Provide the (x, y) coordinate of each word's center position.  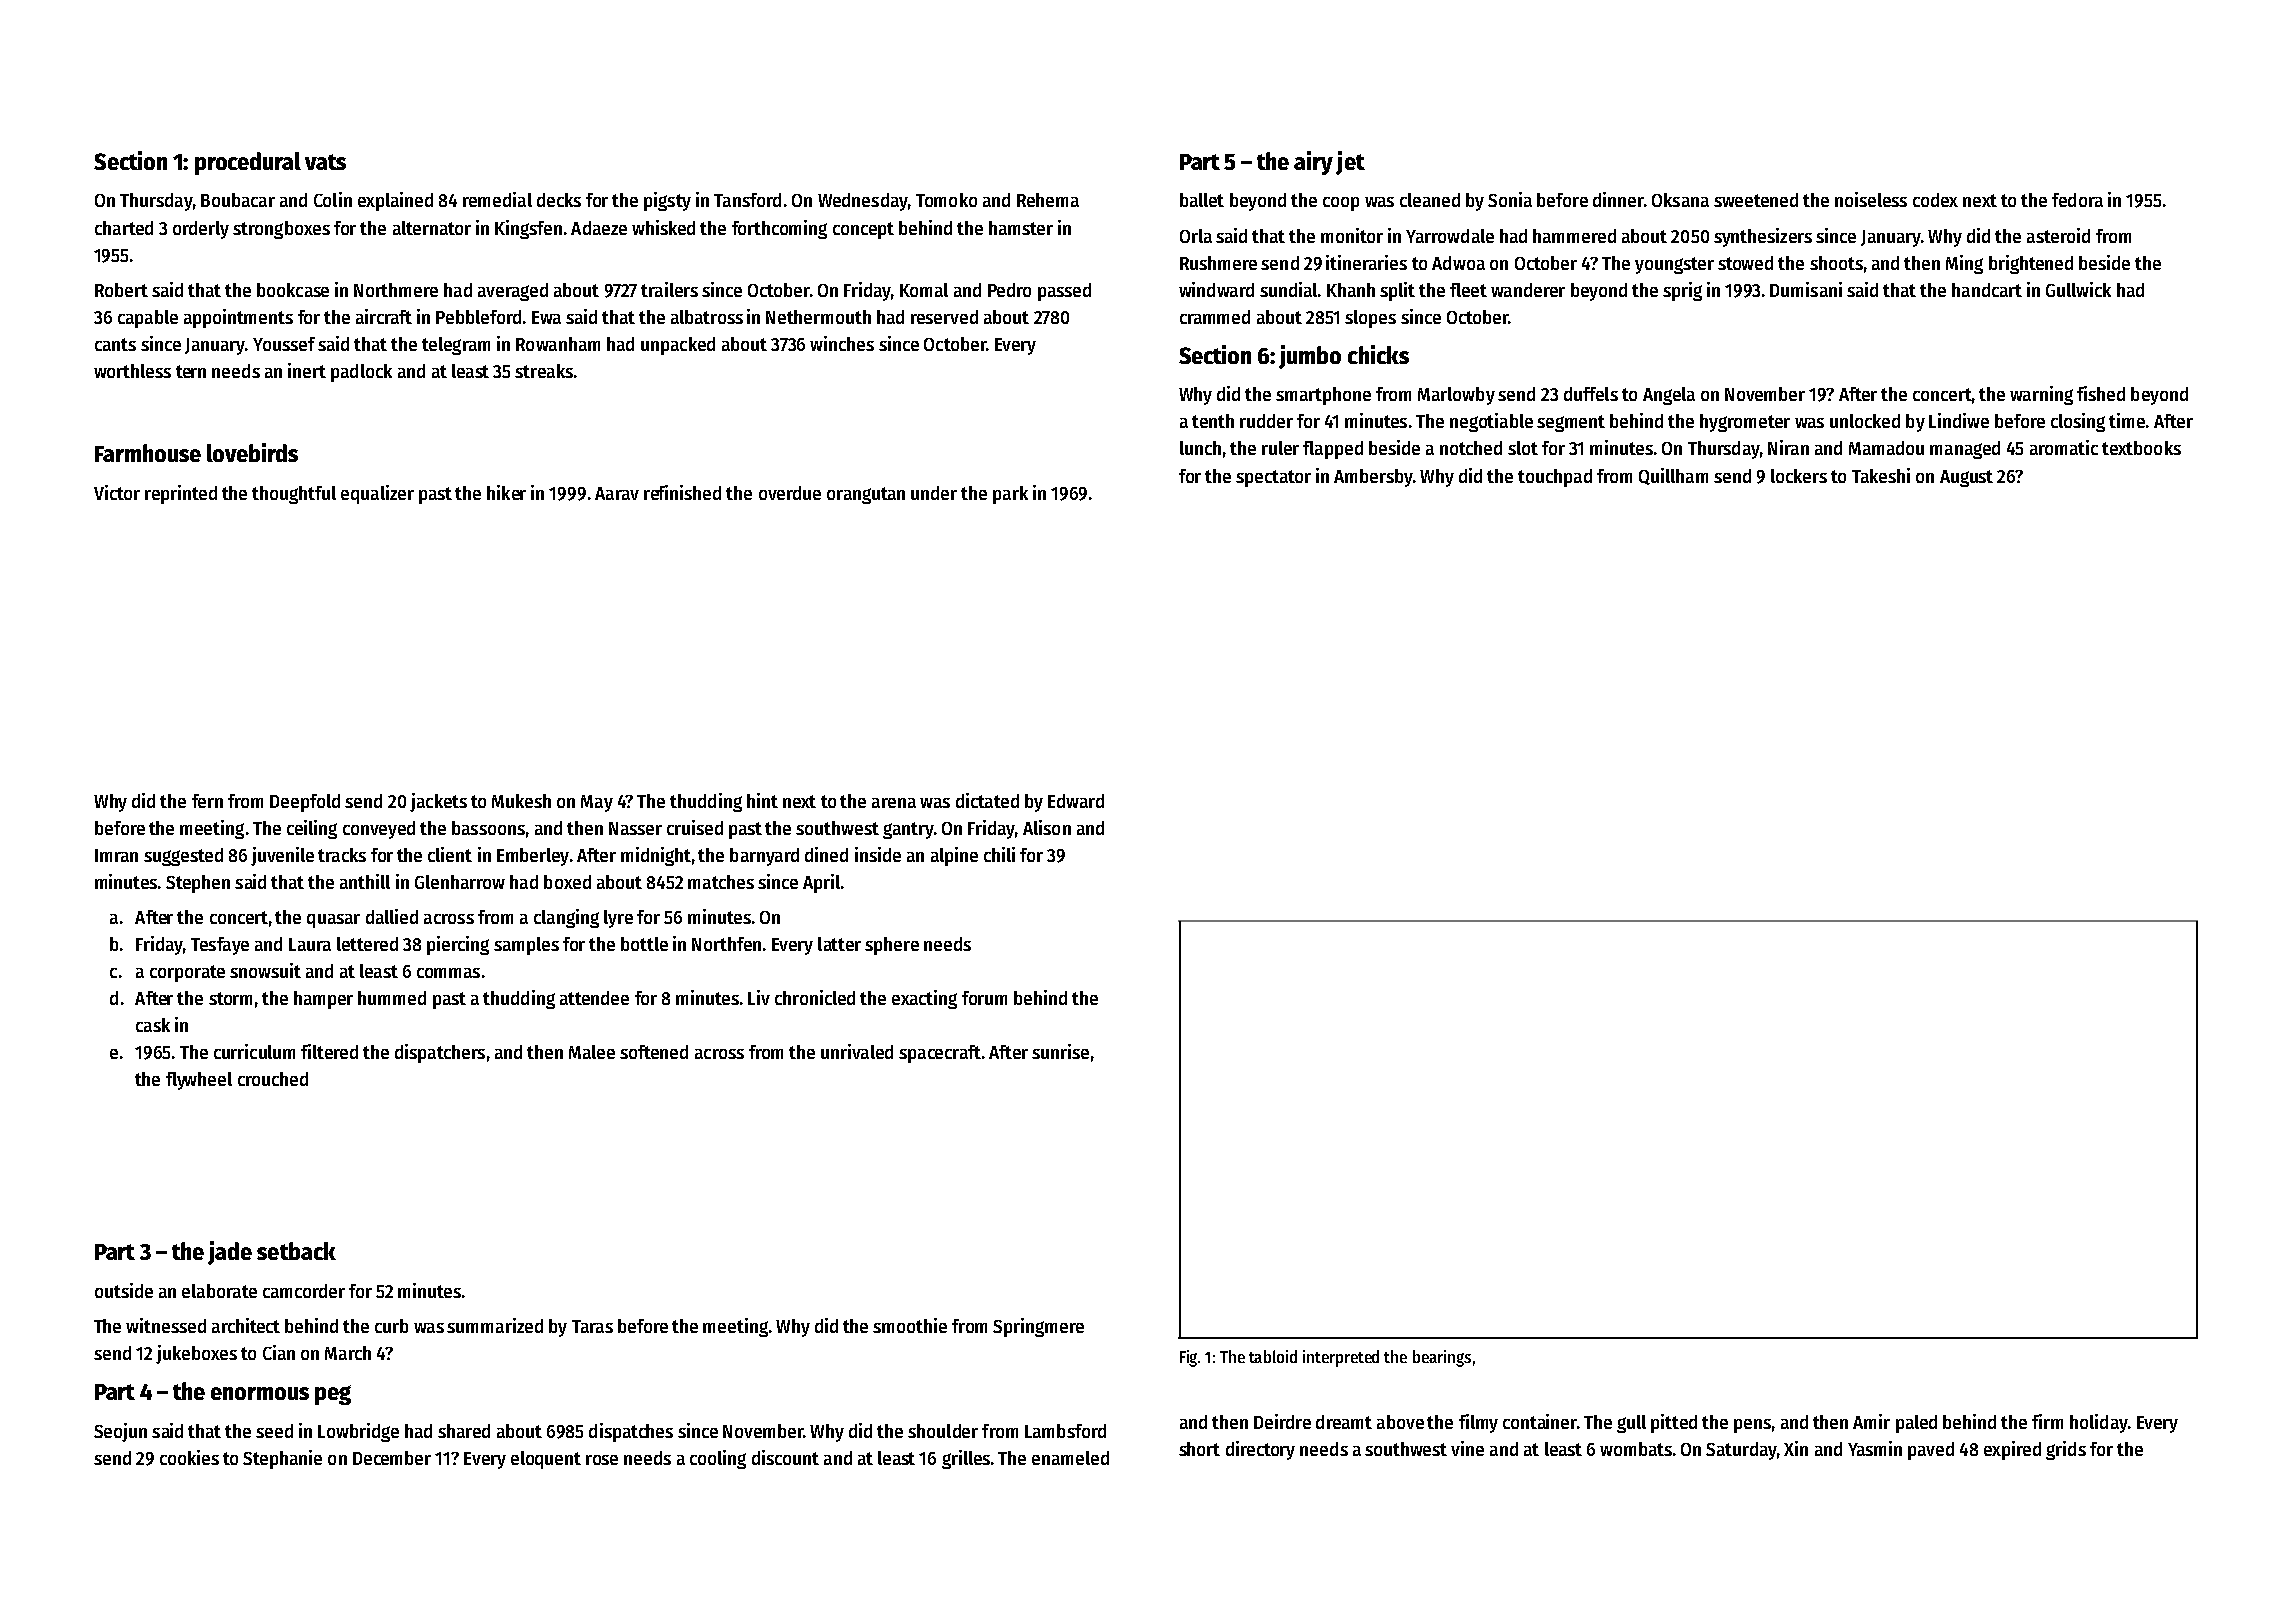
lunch (1200, 448)
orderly (201, 230)
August (1966, 478)
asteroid (2058, 235)
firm (2047, 1421)
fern (207, 801)
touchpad (1555, 478)
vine (1467, 1448)
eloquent (546, 1460)
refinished (682, 492)
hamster (1021, 228)
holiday (2099, 1423)
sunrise (1060, 1051)
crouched (273, 1079)
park (1010, 495)
